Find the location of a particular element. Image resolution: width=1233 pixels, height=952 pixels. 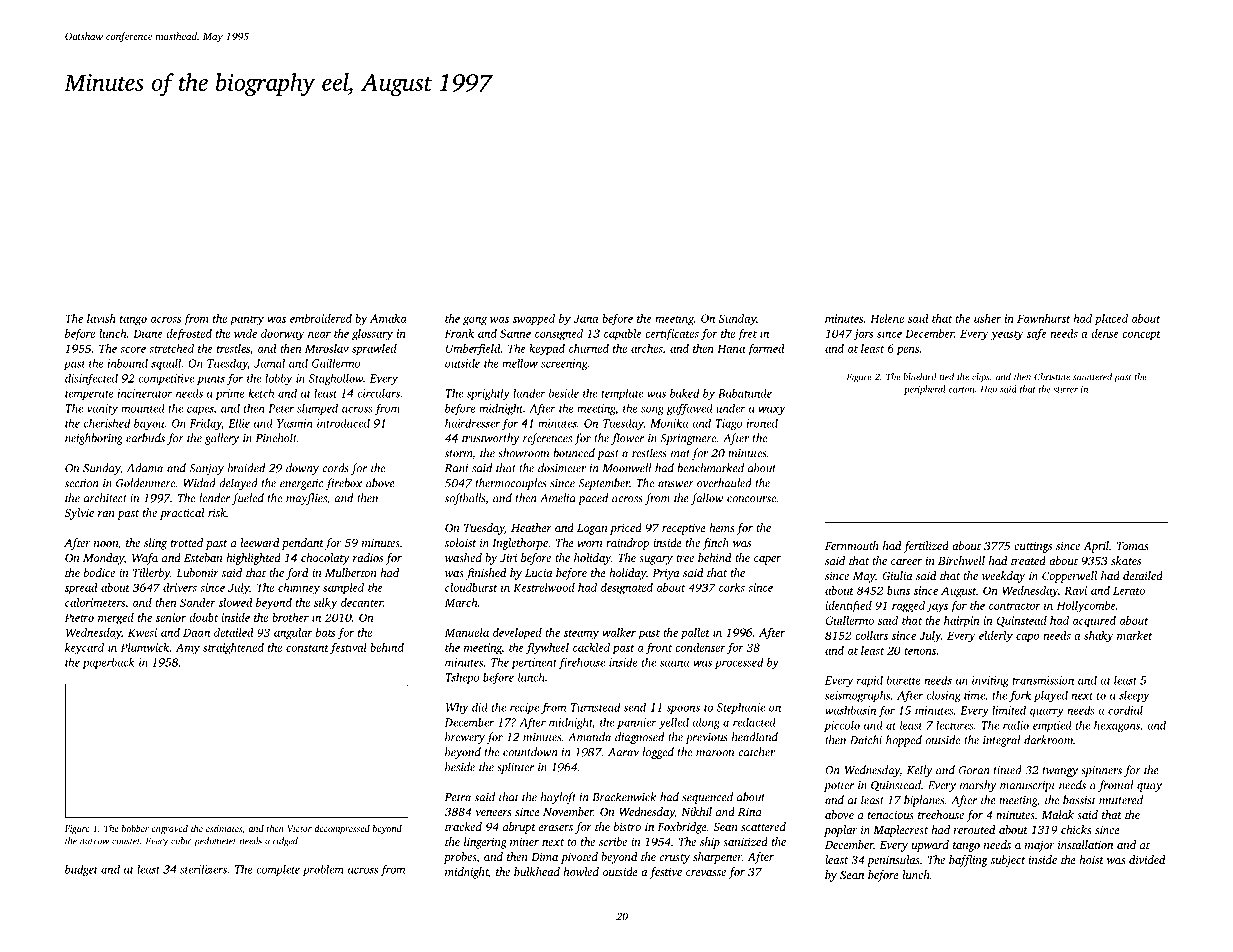

Friday is located at coordinates (206, 424).
